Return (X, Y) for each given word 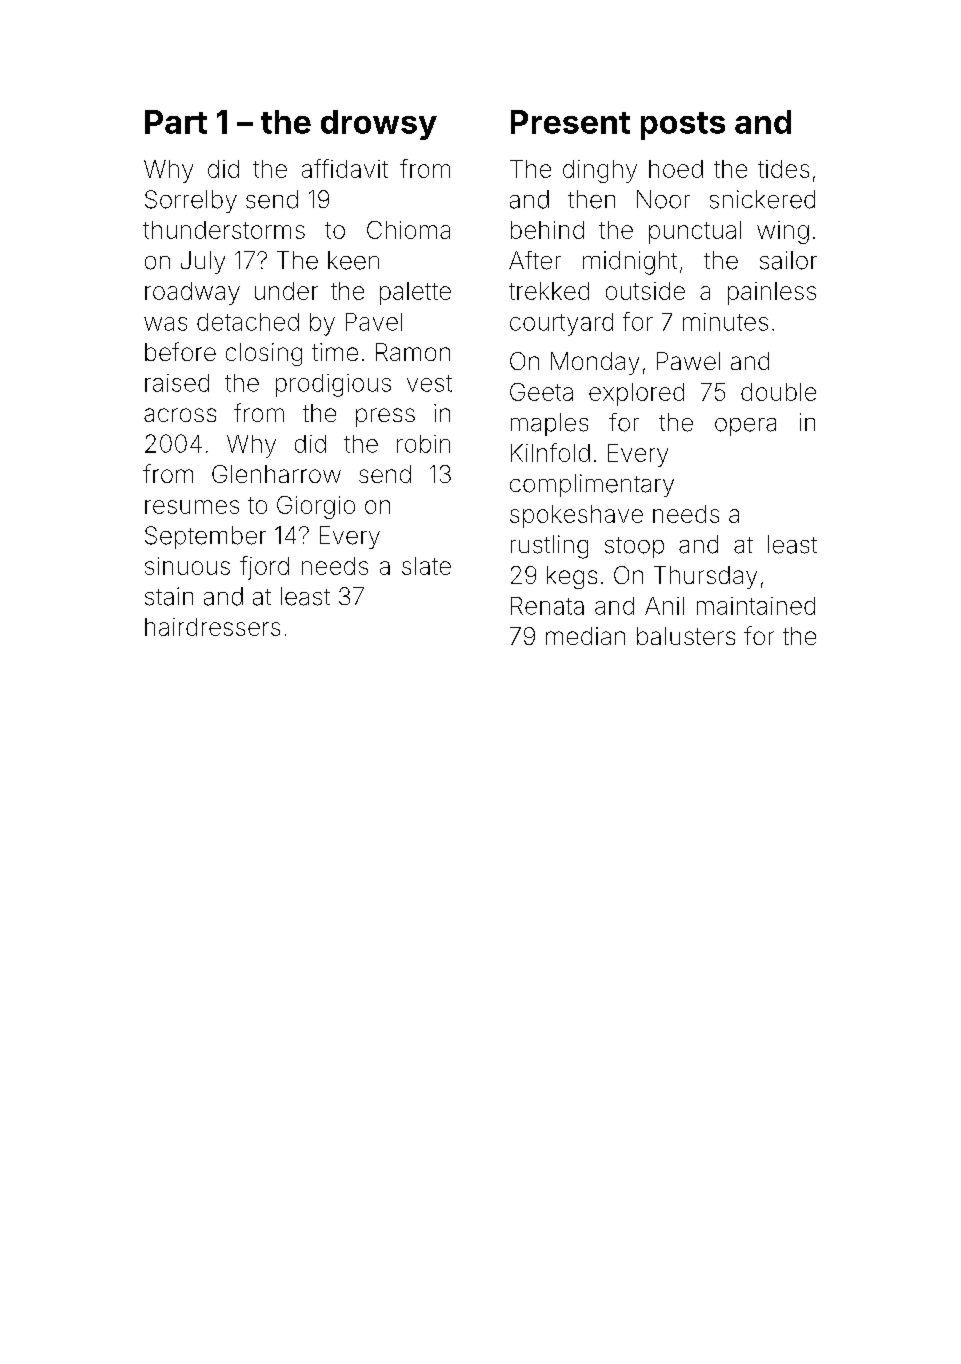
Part (176, 122)
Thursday (705, 577)
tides (783, 169)
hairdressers (212, 627)
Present (570, 122)
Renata (547, 606)
